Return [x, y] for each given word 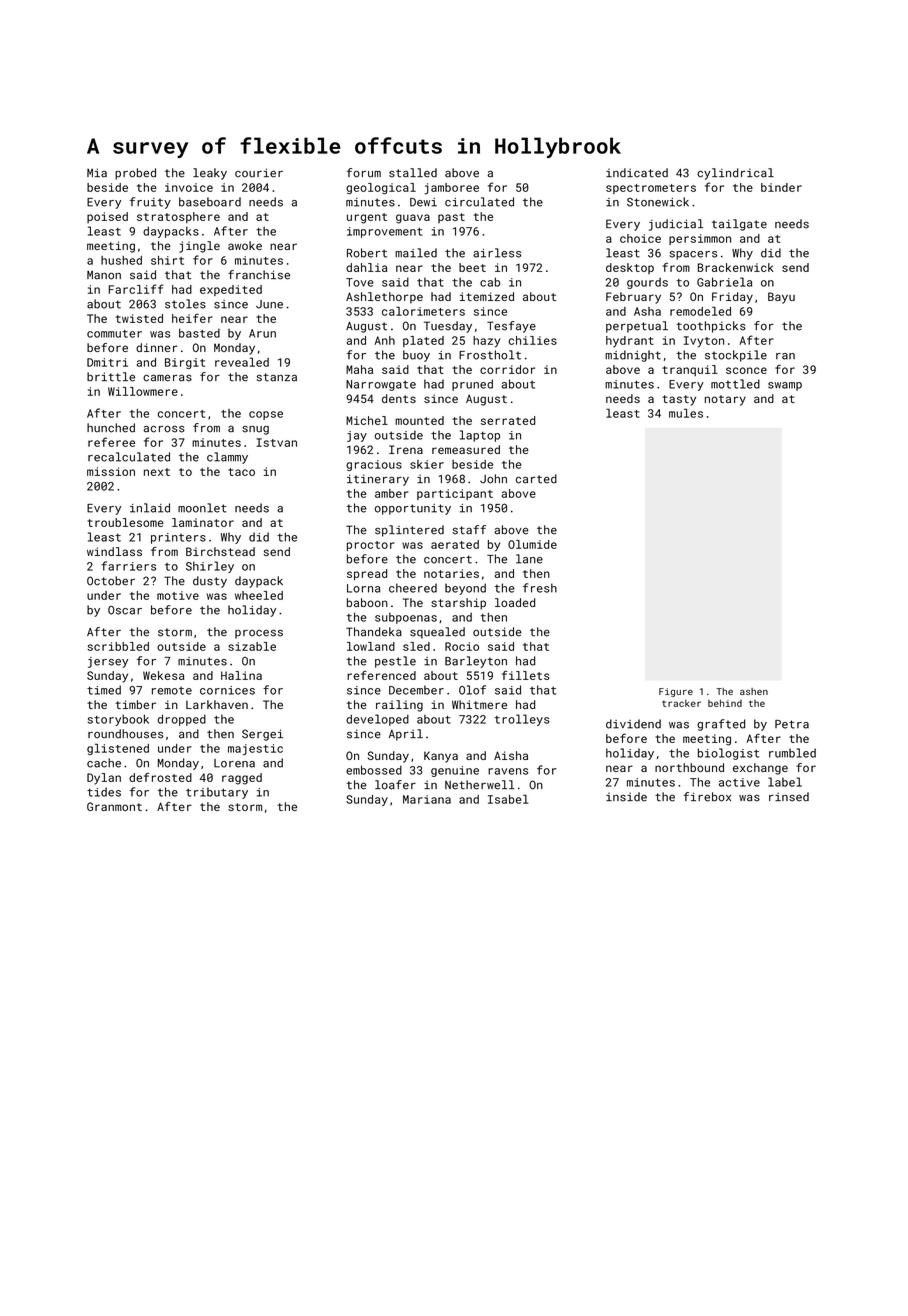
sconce [746, 370]
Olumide [532, 544]
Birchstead [220, 551]
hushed [121, 260]
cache [104, 763]
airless [497, 253]
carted [536, 479]
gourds [647, 283]
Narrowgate [381, 385]
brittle [111, 377]
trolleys [522, 720]
